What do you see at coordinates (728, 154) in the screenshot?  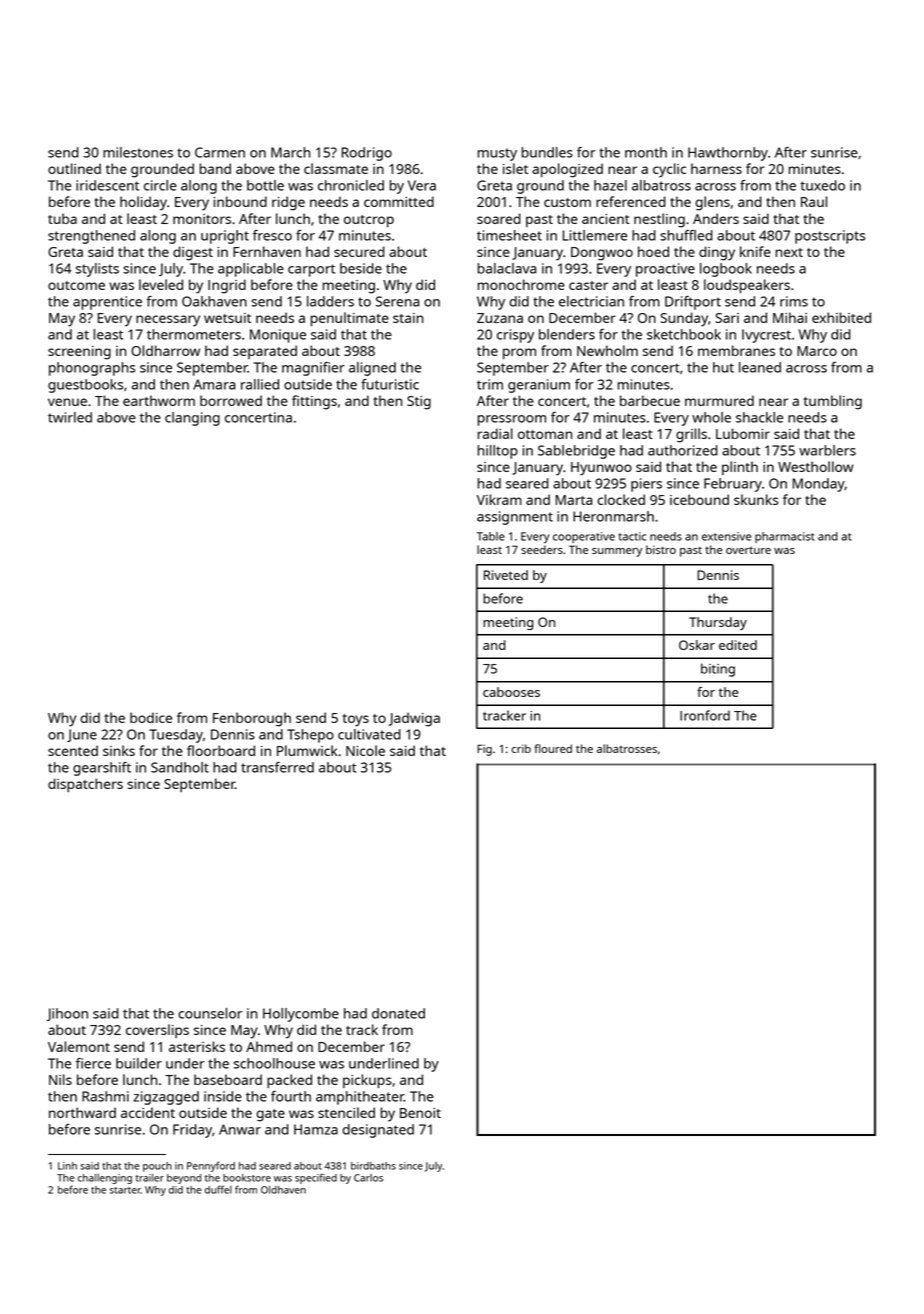 I see `Hawthornby` at bounding box center [728, 154].
